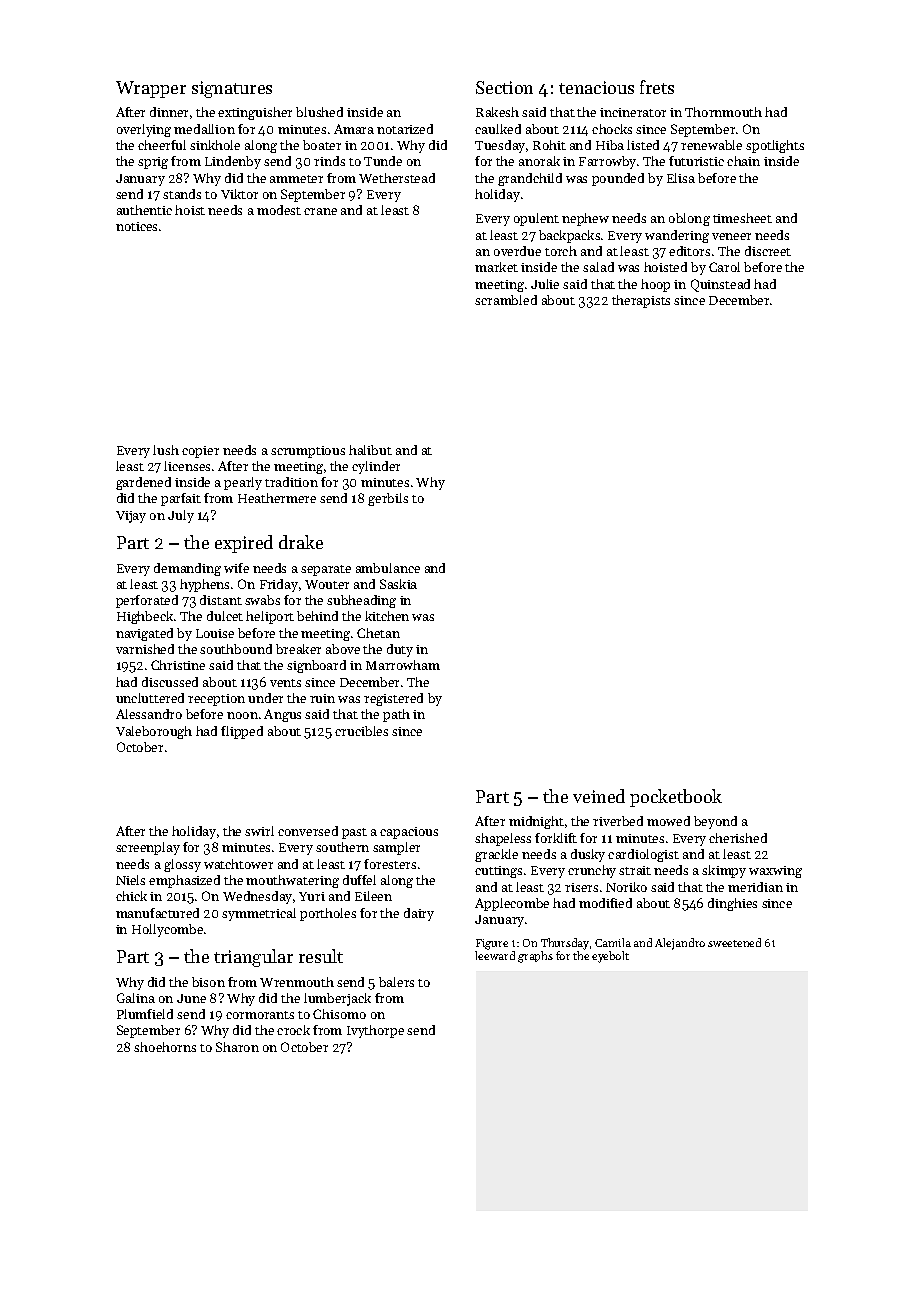 The height and width of the screenshot is (1308, 924). Describe the element at coordinates (732, 904) in the screenshot. I see `dinghies` at that location.
